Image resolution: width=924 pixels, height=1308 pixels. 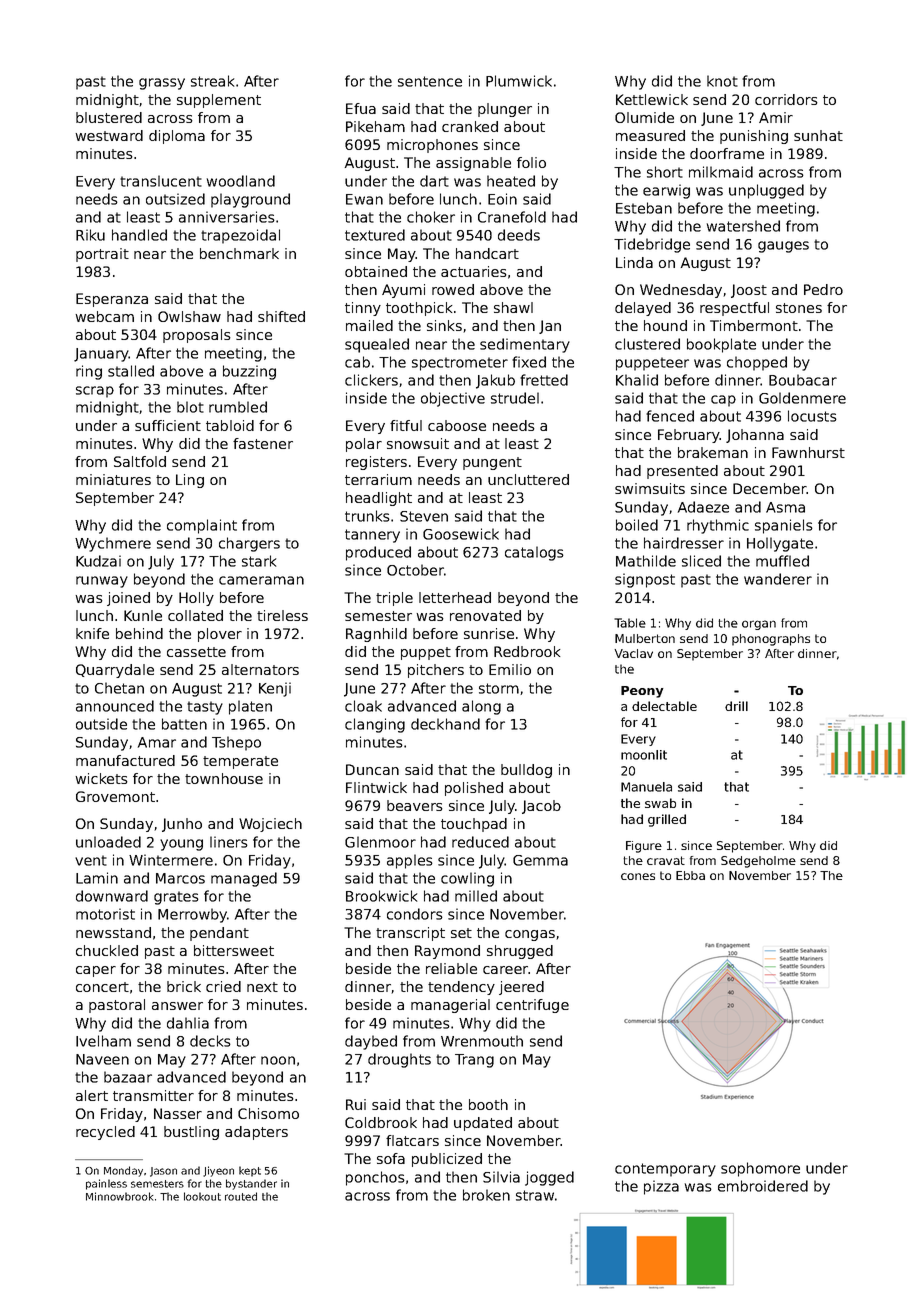 What do you see at coordinates (361, 108) in the image?
I see `Efua` at bounding box center [361, 108].
